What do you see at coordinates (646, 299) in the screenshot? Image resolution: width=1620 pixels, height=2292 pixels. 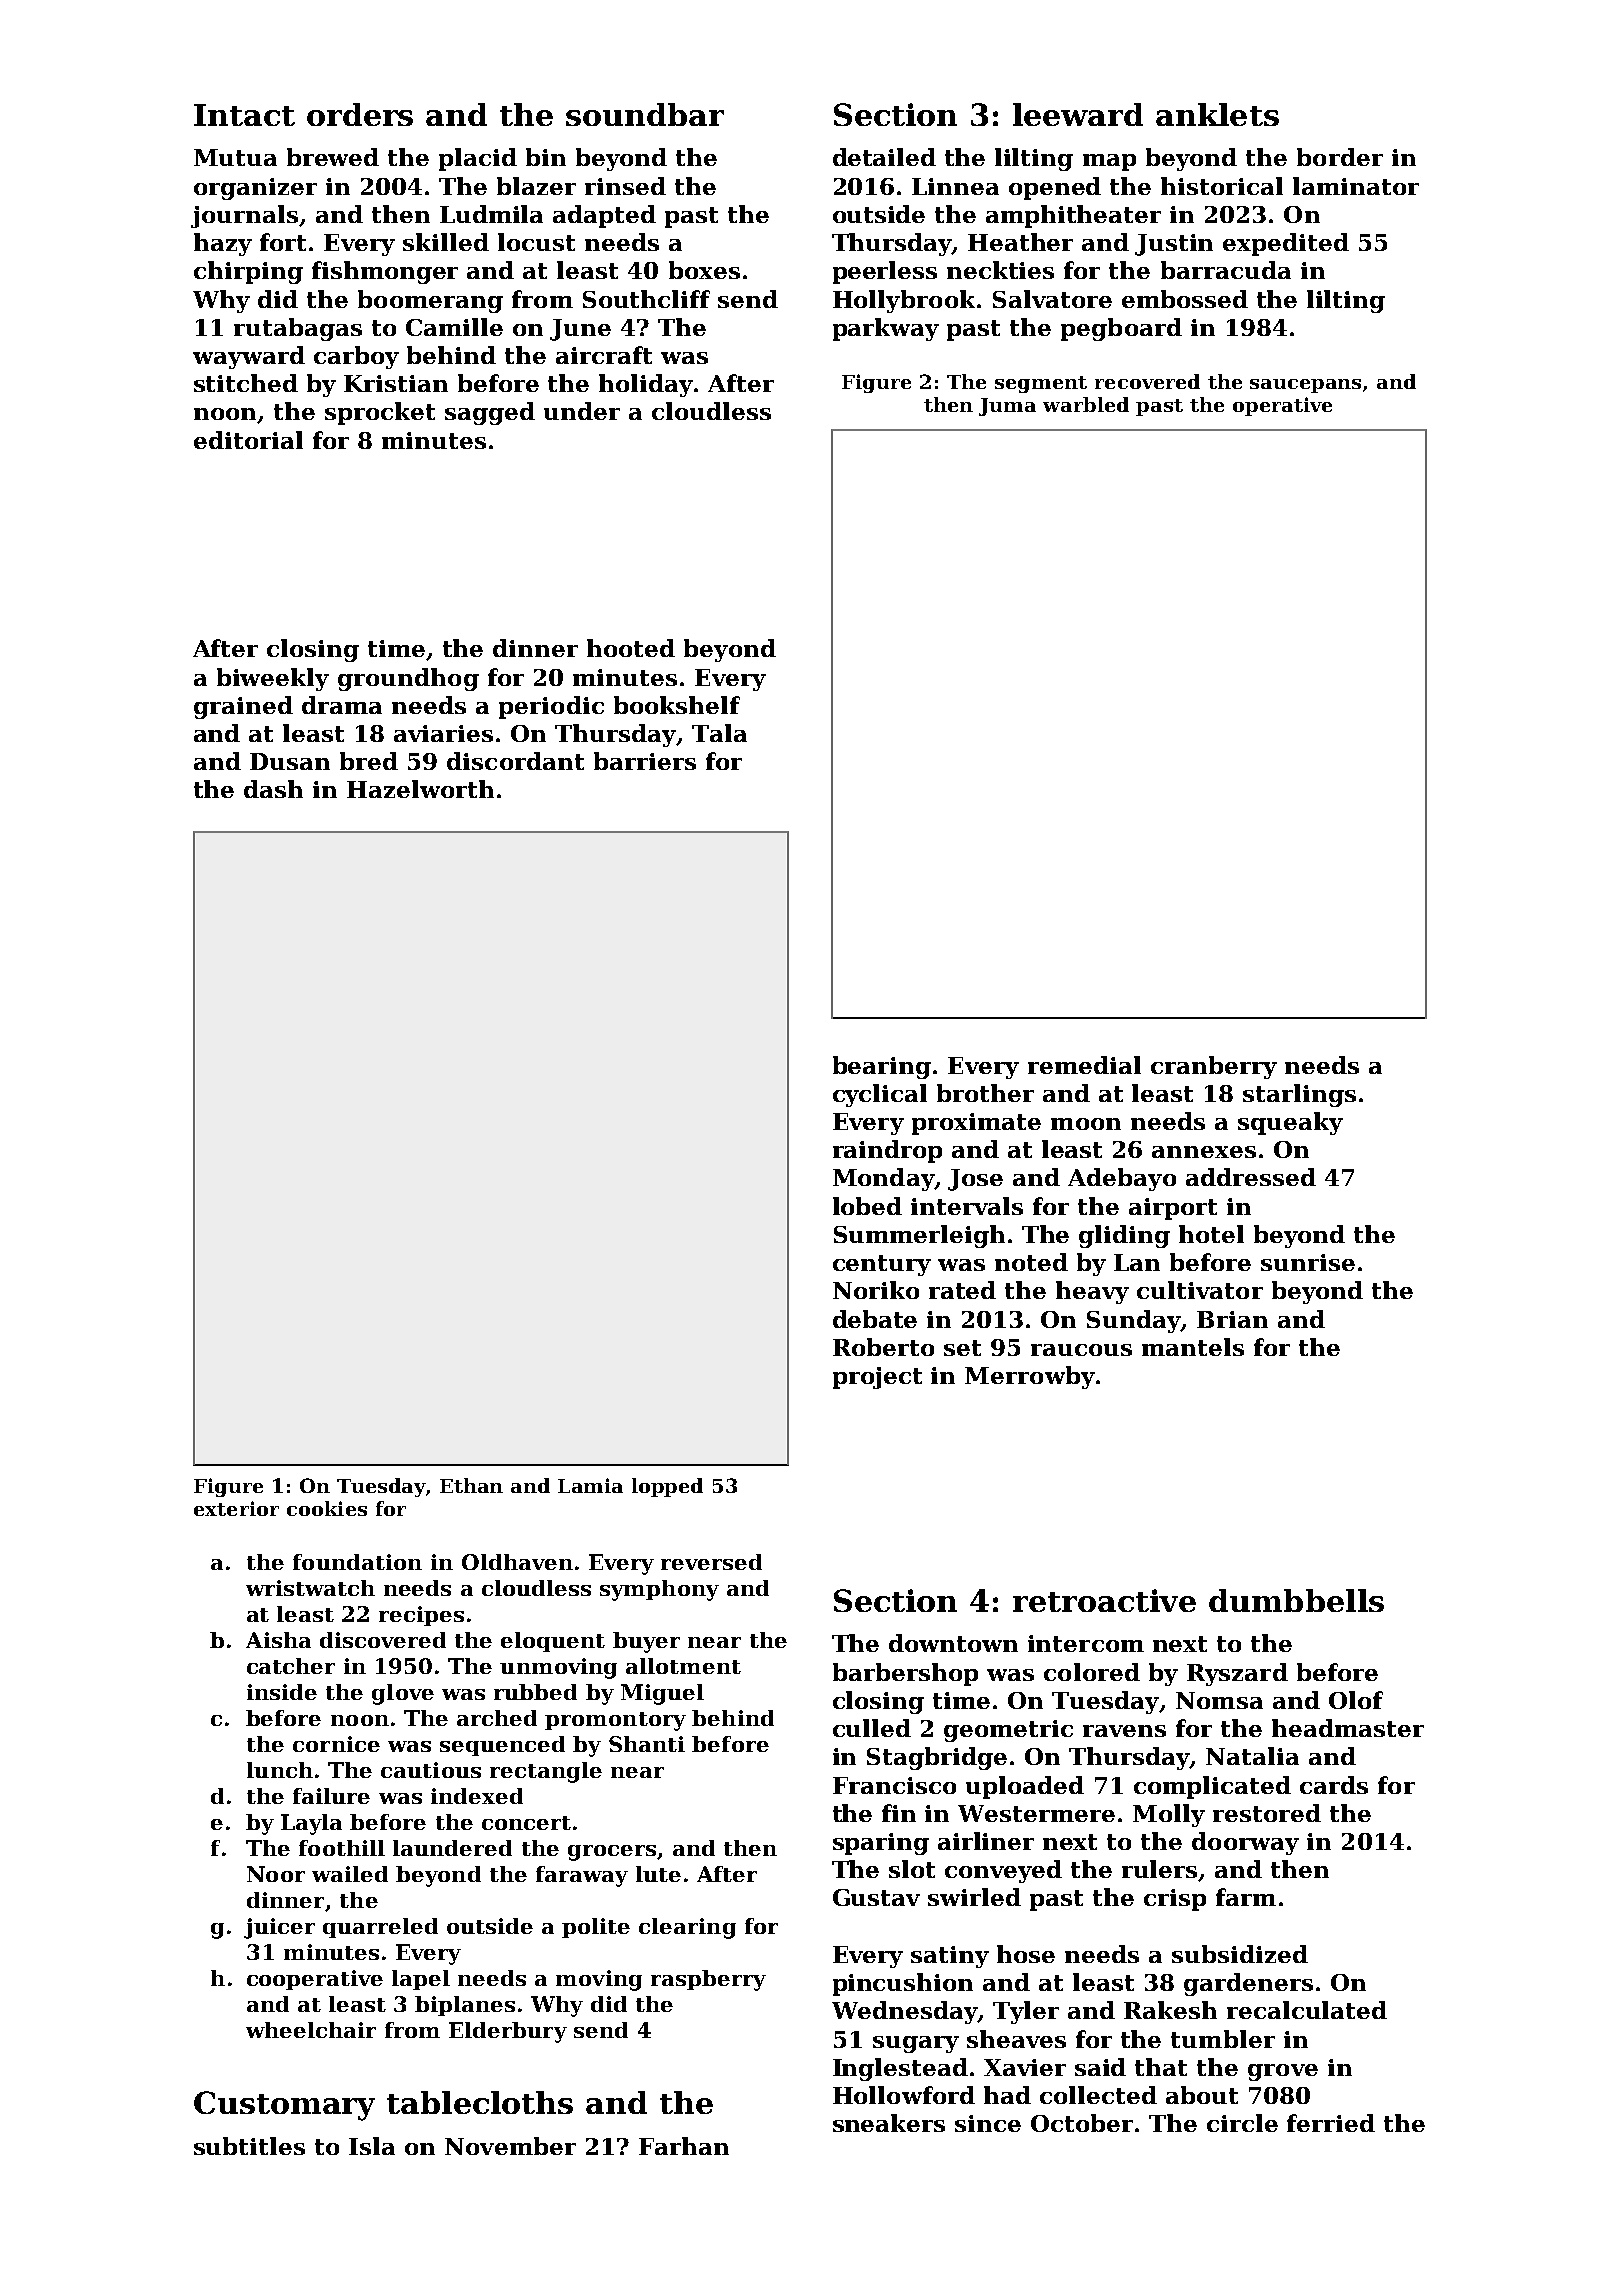 I see `Southcliff` at bounding box center [646, 299].
